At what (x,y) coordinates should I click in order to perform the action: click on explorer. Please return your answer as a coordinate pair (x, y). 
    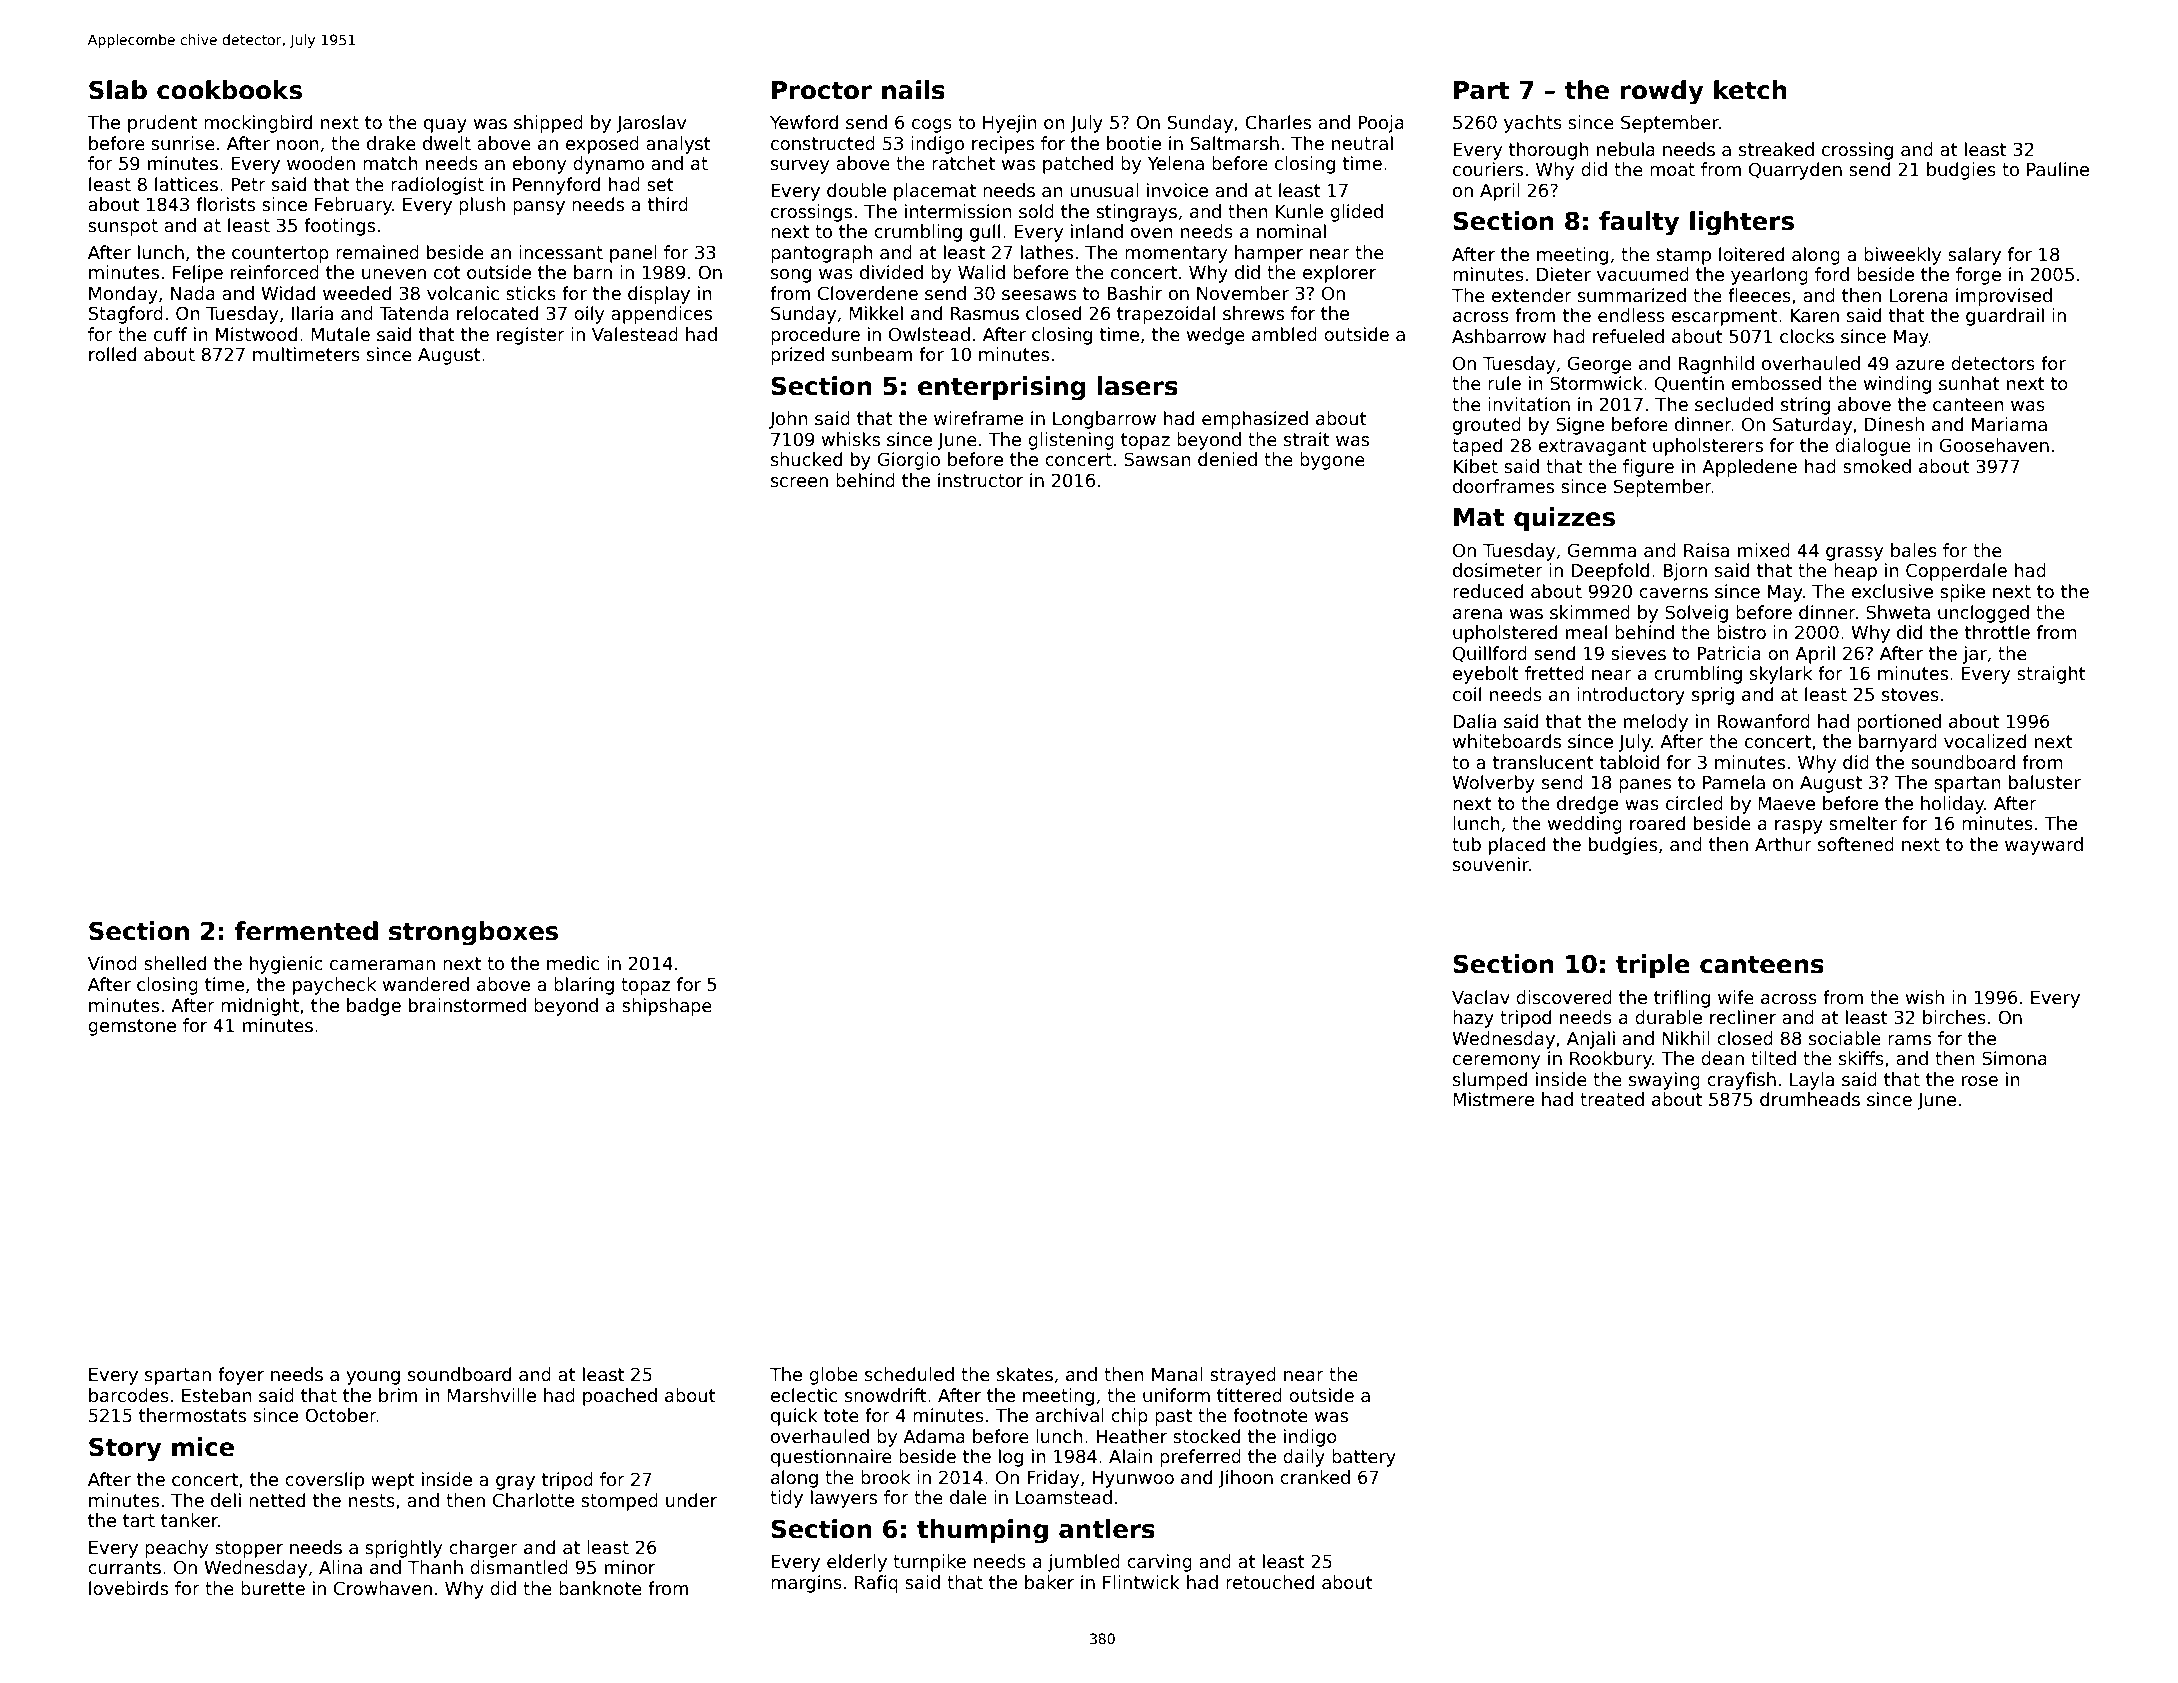
    Looking at the image, I should click on (1339, 274).
